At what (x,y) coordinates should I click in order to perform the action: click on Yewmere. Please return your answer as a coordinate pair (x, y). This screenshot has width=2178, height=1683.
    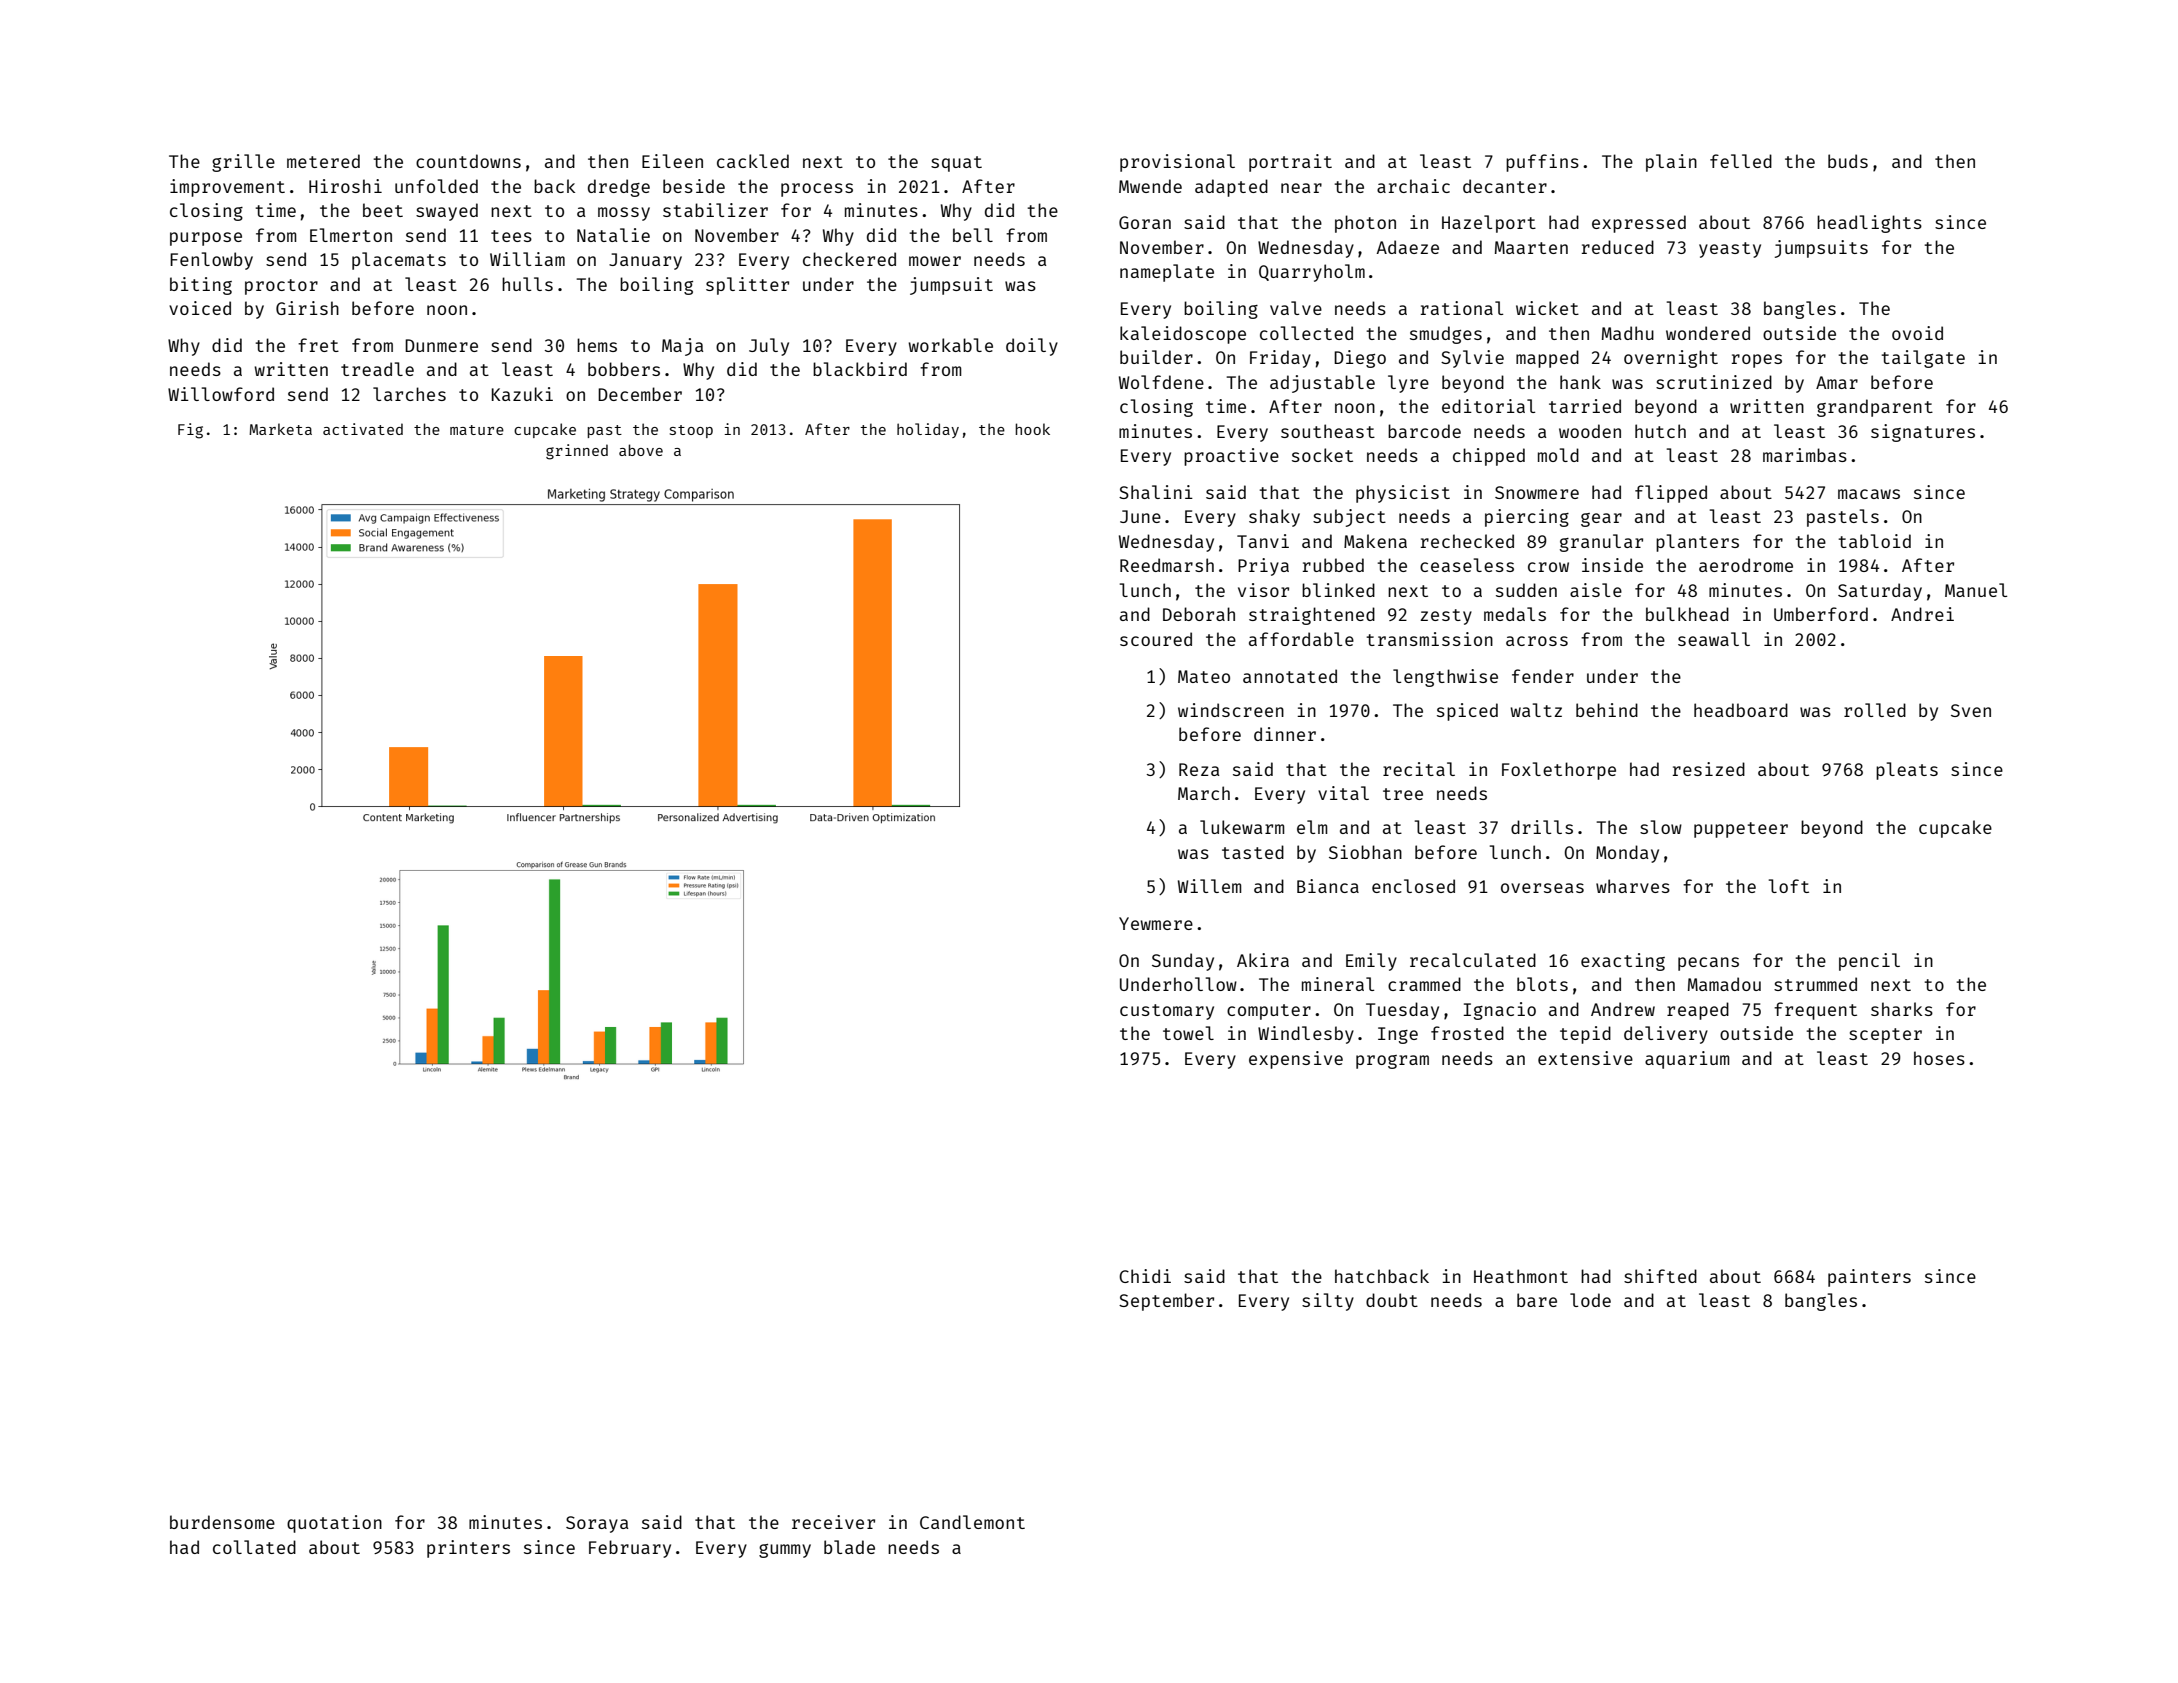
    Looking at the image, I should click on (1156, 923).
